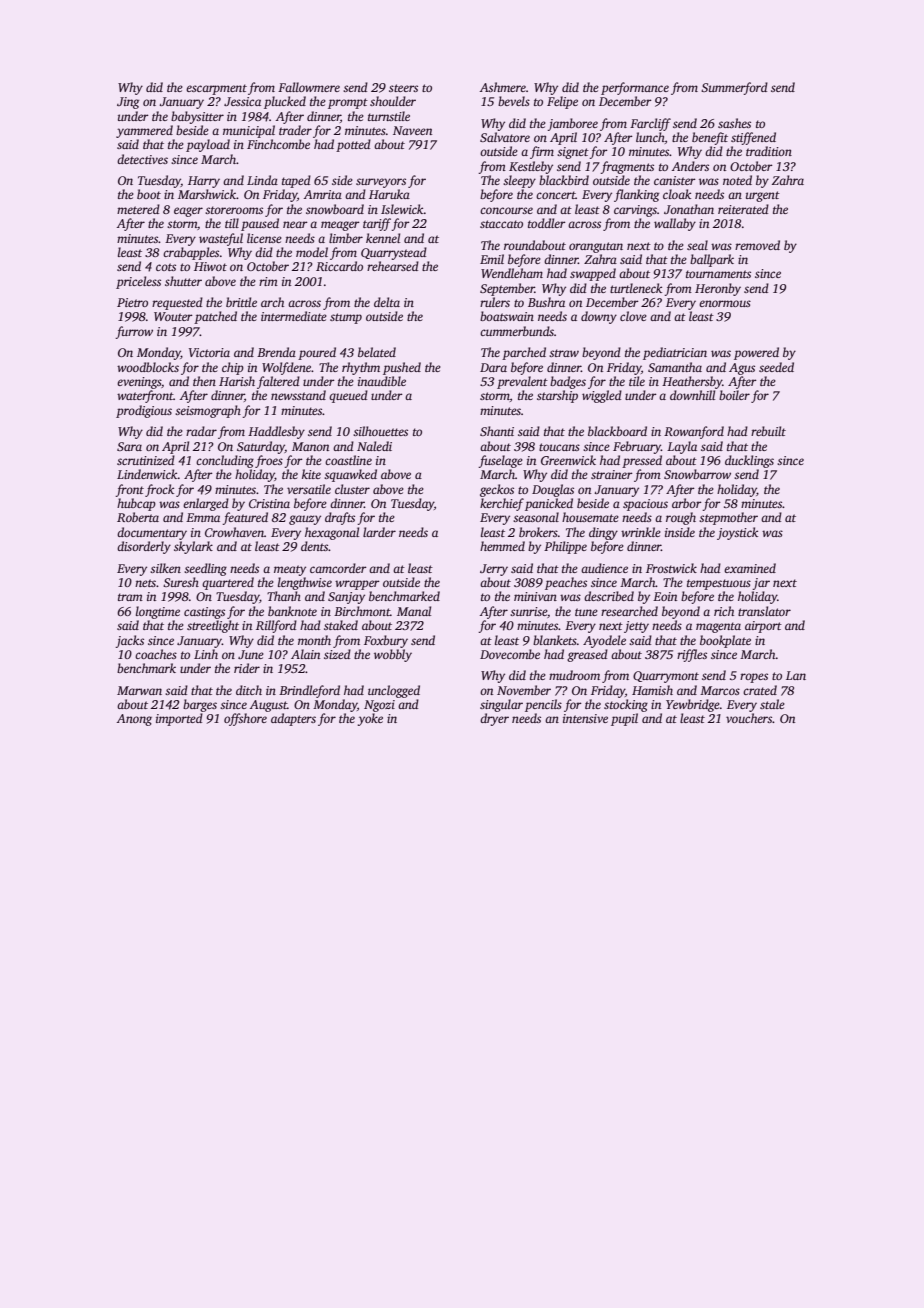 The image size is (924, 1308). Describe the element at coordinates (497, 490) in the page. I see `geckos` at that location.
